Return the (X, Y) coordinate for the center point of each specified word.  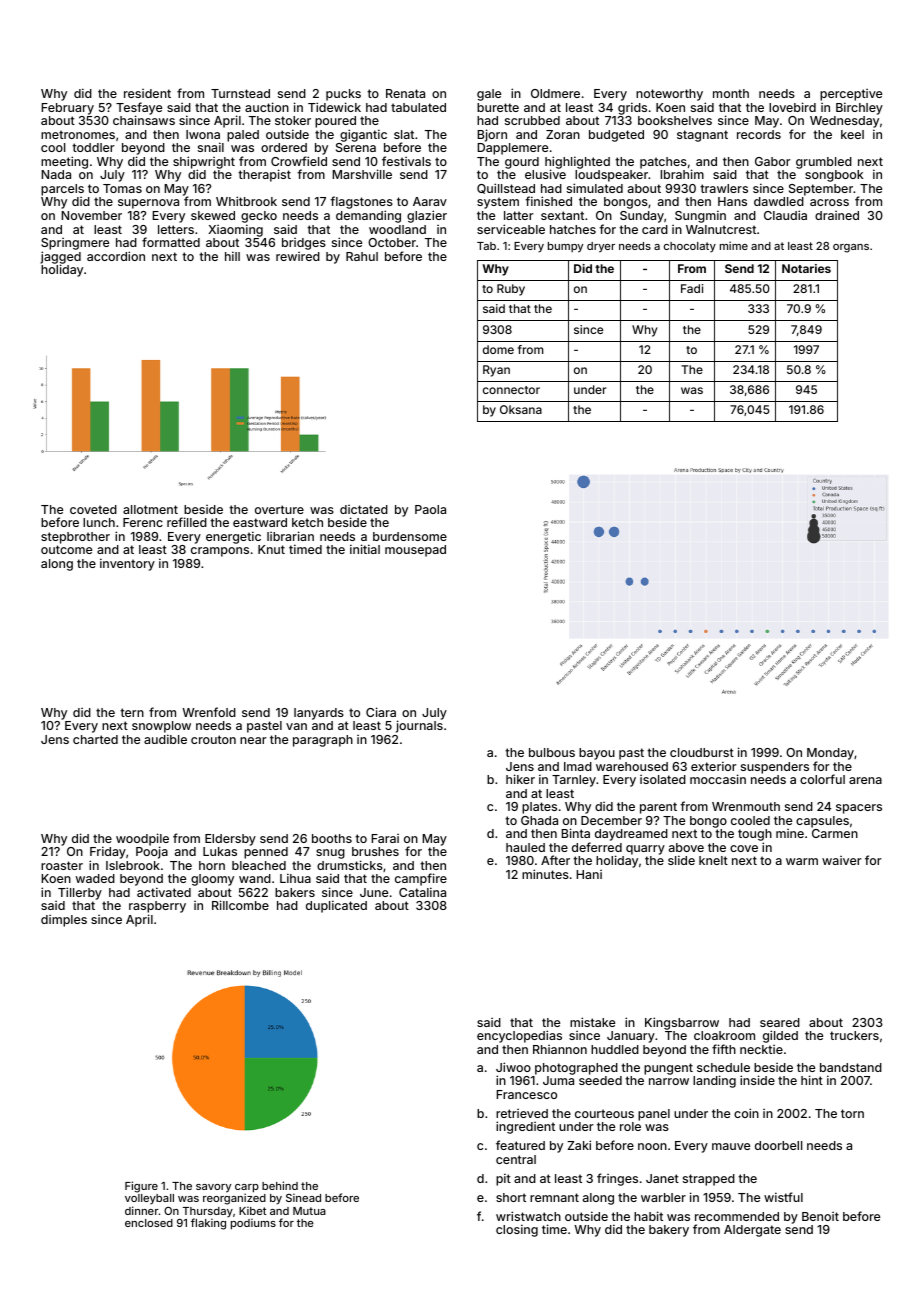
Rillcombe (240, 905)
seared (780, 1022)
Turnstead (240, 93)
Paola (430, 509)
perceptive (851, 95)
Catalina (422, 892)
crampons (220, 552)
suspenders (775, 768)
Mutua (309, 1211)
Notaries (806, 268)
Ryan (496, 371)
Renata (405, 93)
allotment (150, 509)
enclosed (149, 1223)
